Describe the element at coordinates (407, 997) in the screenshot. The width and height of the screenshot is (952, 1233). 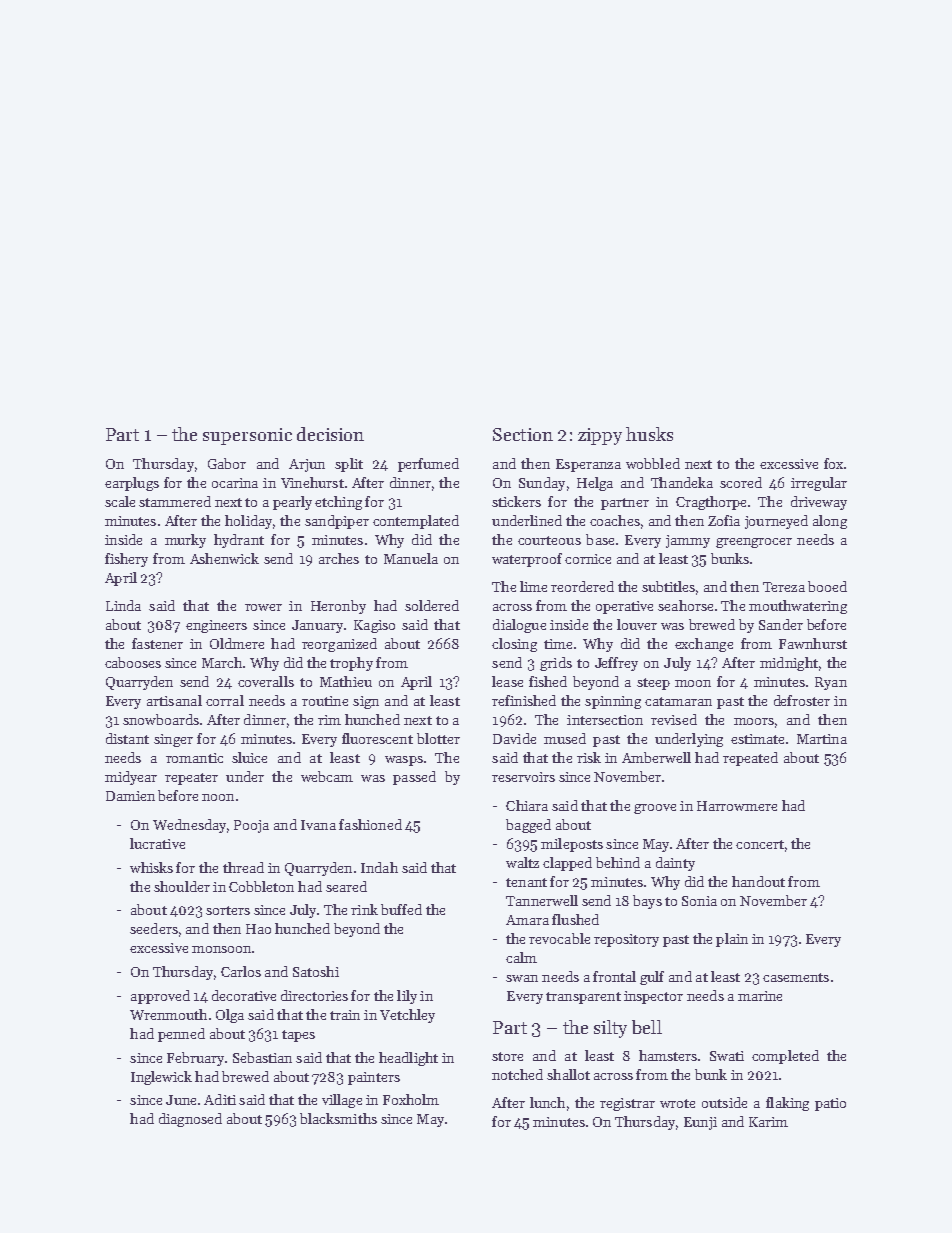
I see `lily` at that location.
